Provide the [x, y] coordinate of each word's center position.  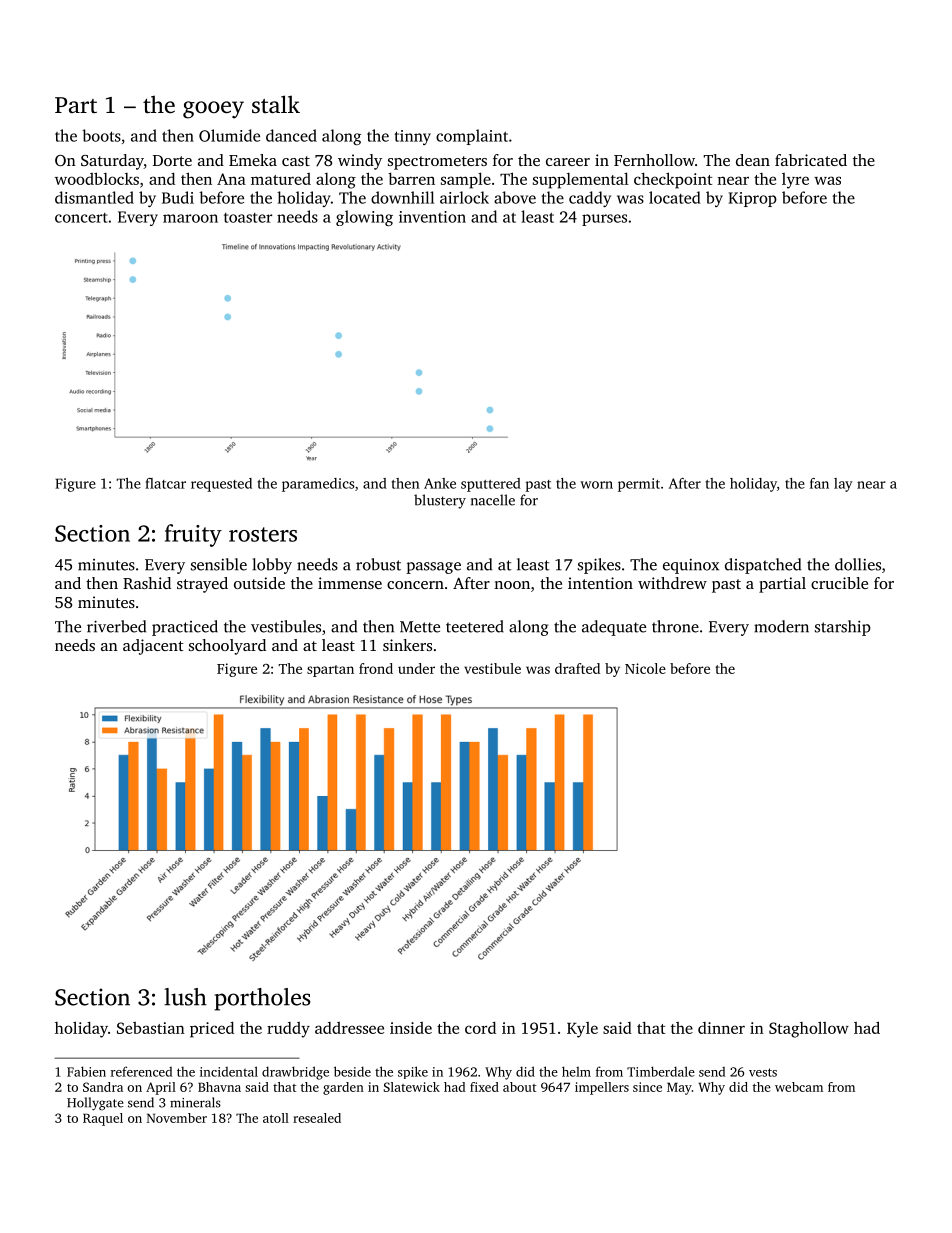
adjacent [153, 647]
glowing [364, 218]
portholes [262, 999]
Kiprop [753, 199]
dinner [721, 1028]
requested [221, 485]
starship [843, 628]
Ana [231, 179]
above [515, 197]
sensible [219, 564]
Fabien [86, 1071]
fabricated [811, 160]
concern [415, 585]
